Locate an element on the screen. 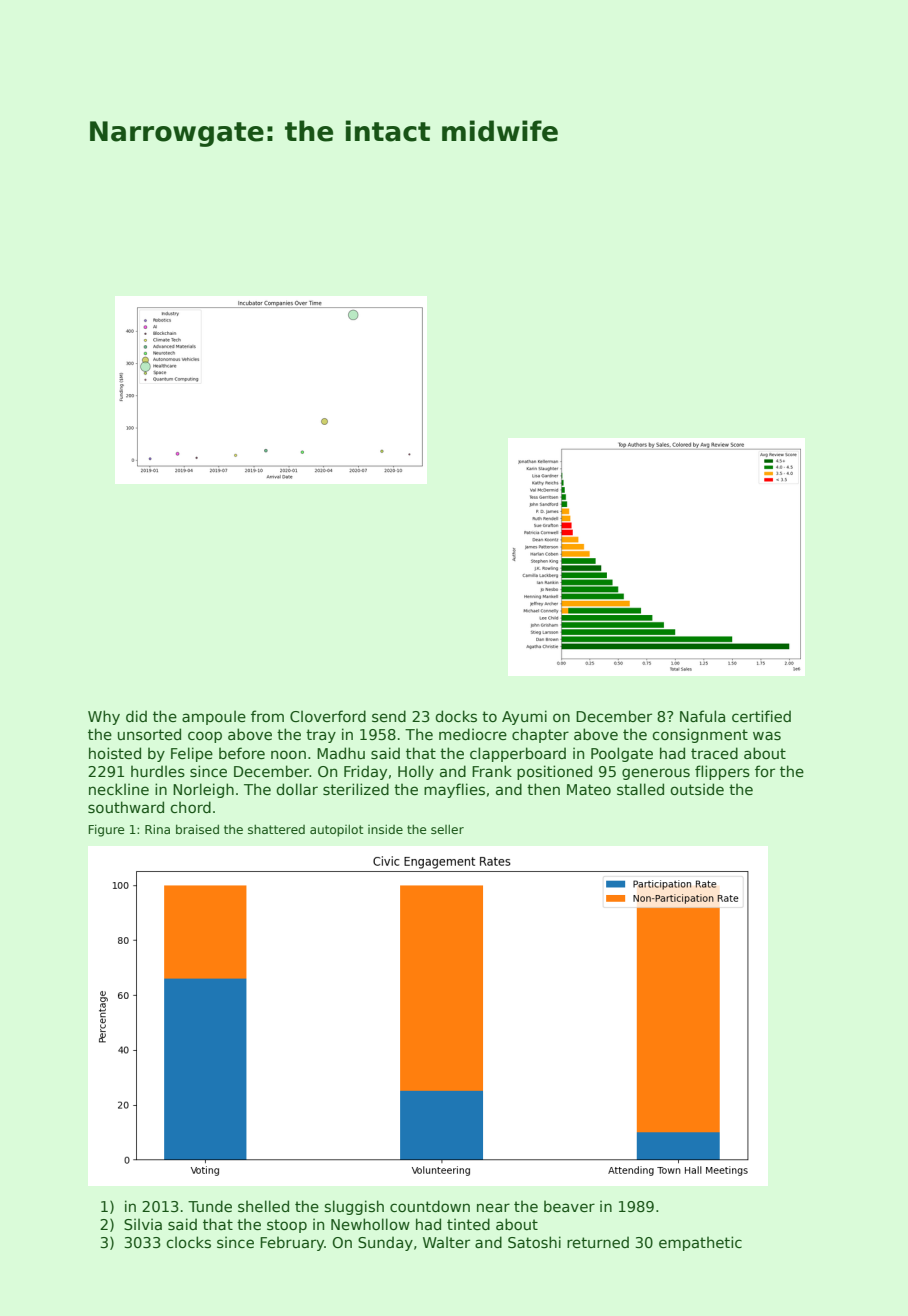 The height and width of the screenshot is (1316, 908). Mateo is located at coordinates (589, 789).
